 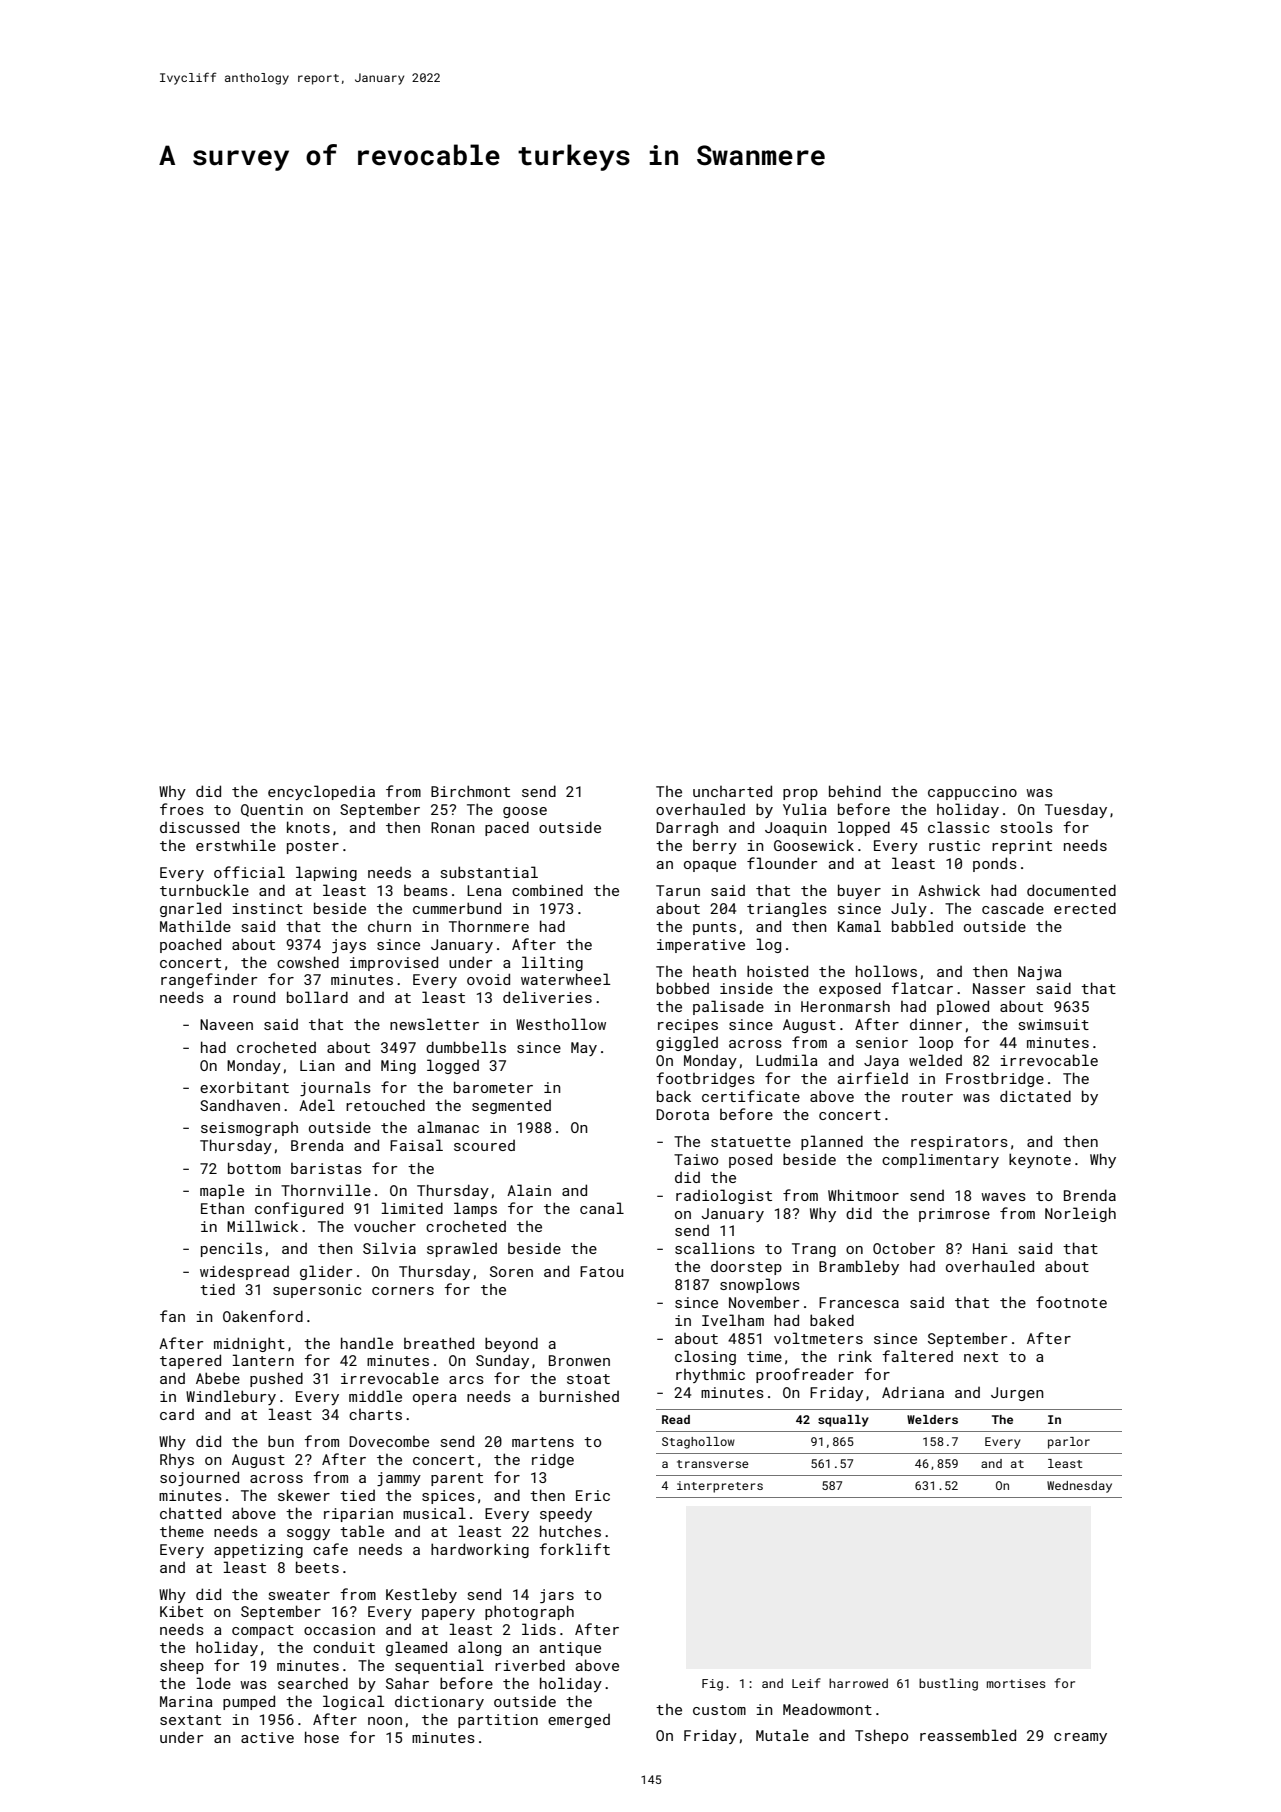 What do you see at coordinates (317, 997) in the image?
I see `bollard` at bounding box center [317, 997].
